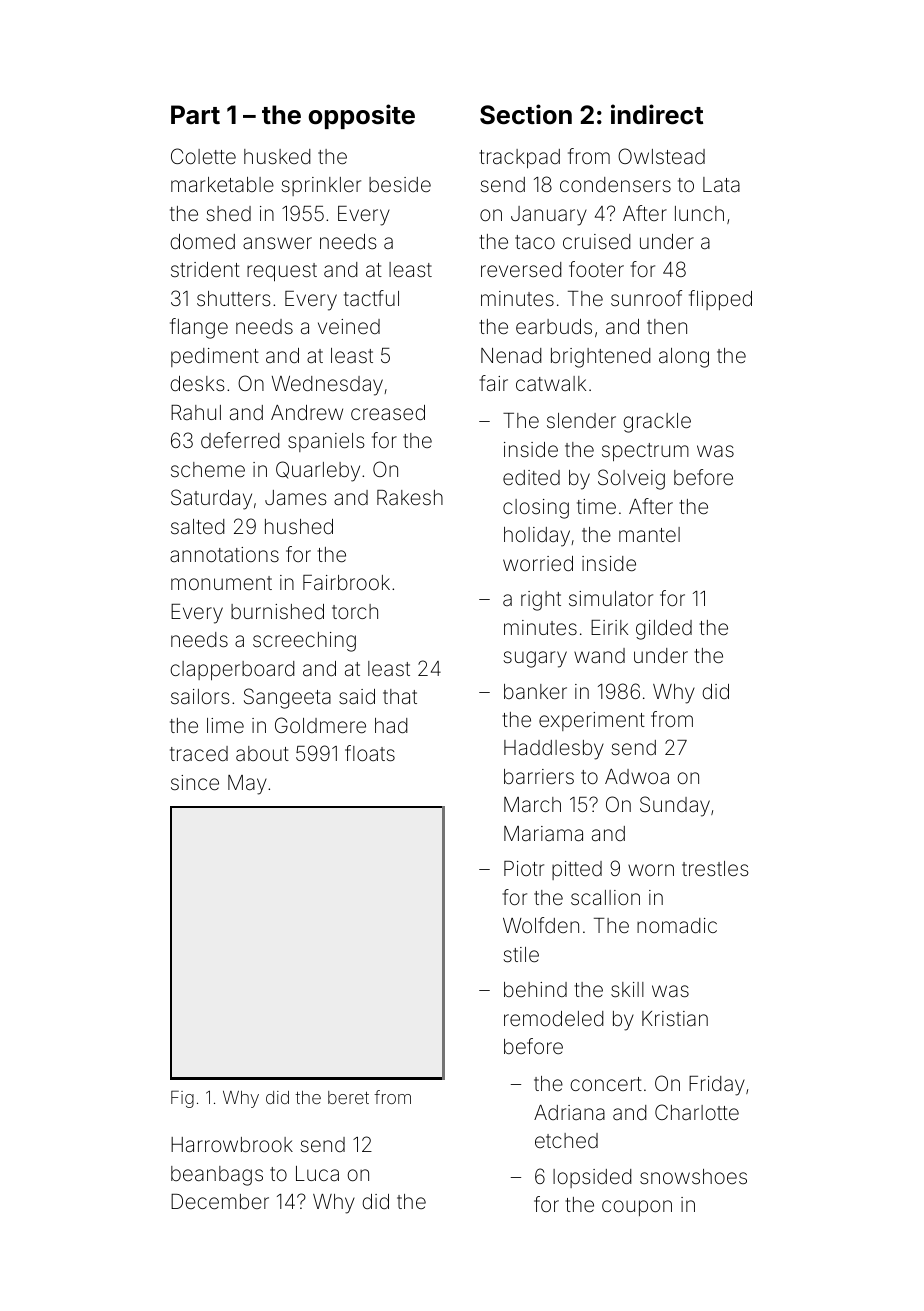  Describe the element at coordinates (720, 300) in the image. I see `flipped` at that location.
